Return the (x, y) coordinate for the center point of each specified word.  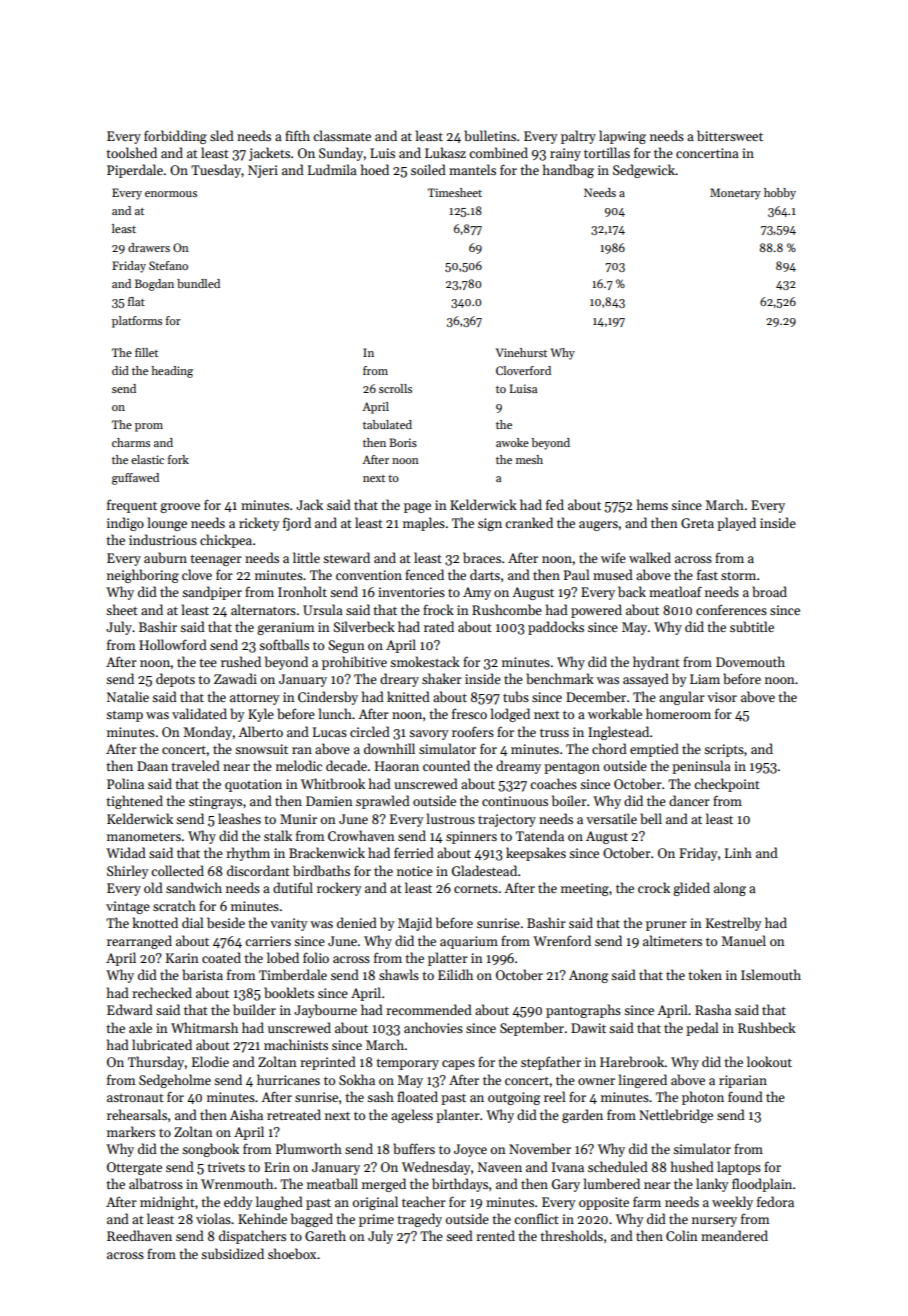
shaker (442, 678)
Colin (682, 1235)
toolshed (131, 152)
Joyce (470, 1150)
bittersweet (730, 135)
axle (140, 1027)
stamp (124, 716)
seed (459, 1235)
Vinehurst (521, 352)
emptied (654, 750)
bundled (198, 283)
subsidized (232, 1253)
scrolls (395, 388)
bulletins (490, 135)
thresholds (571, 1235)
